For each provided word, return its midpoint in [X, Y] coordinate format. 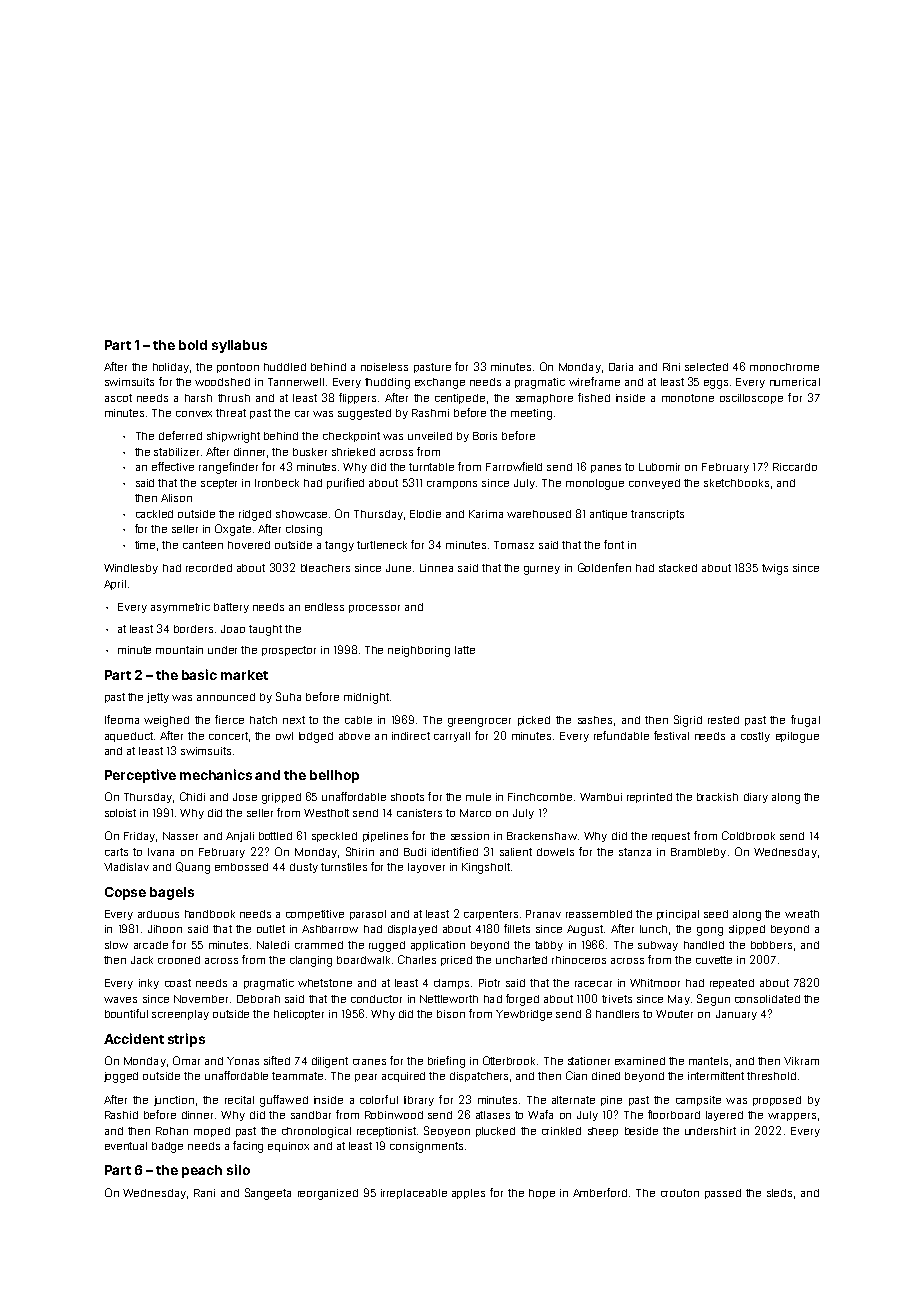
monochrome [784, 367]
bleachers [325, 568]
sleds [779, 1193]
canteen [203, 545]
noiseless [384, 367]
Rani [204, 1193]
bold [193, 345]
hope [542, 1194]
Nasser [180, 836]
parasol [368, 915]
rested [723, 720]
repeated [732, 984]
